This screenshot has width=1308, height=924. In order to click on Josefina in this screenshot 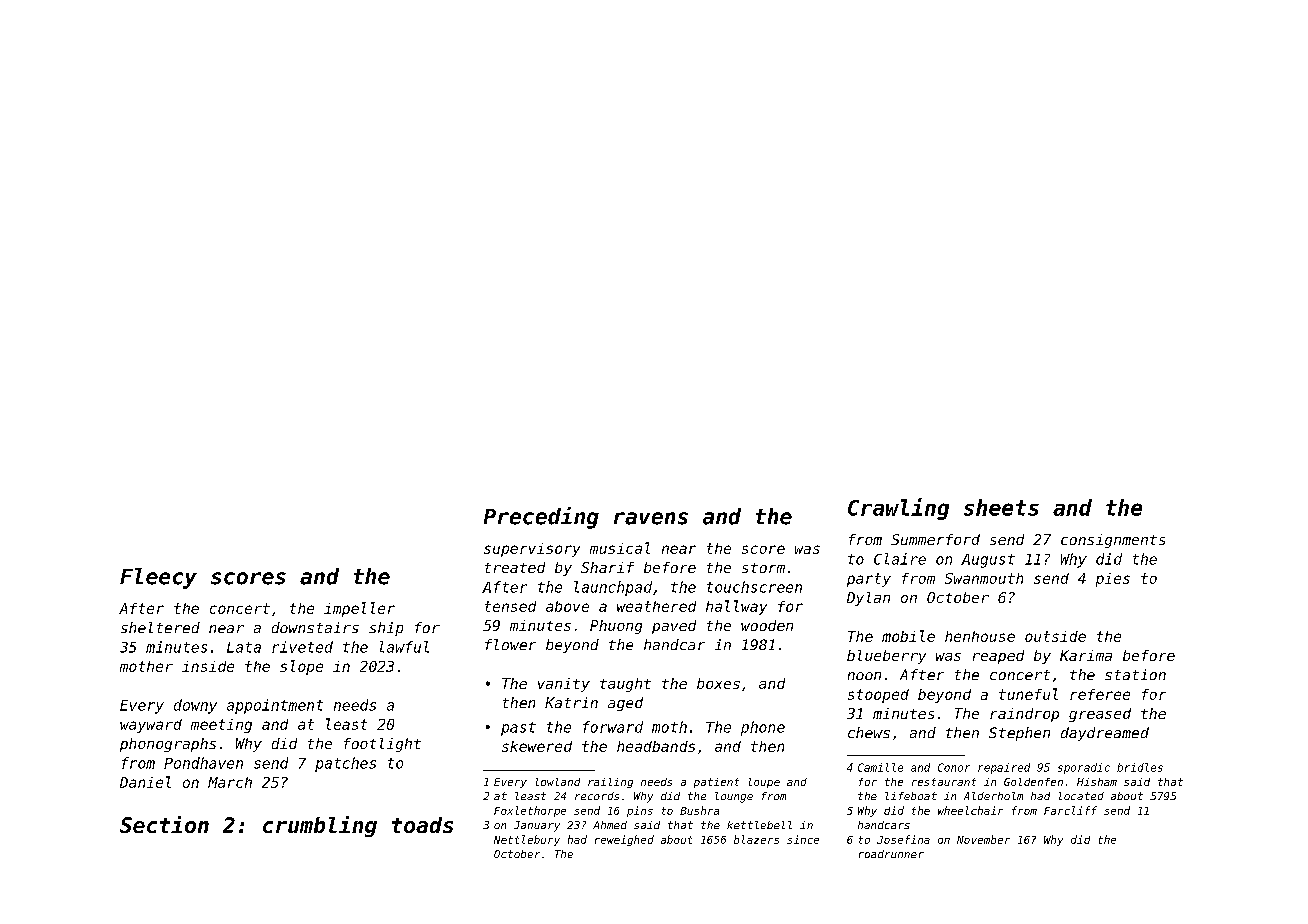, I will do `click(903, 839)`.
